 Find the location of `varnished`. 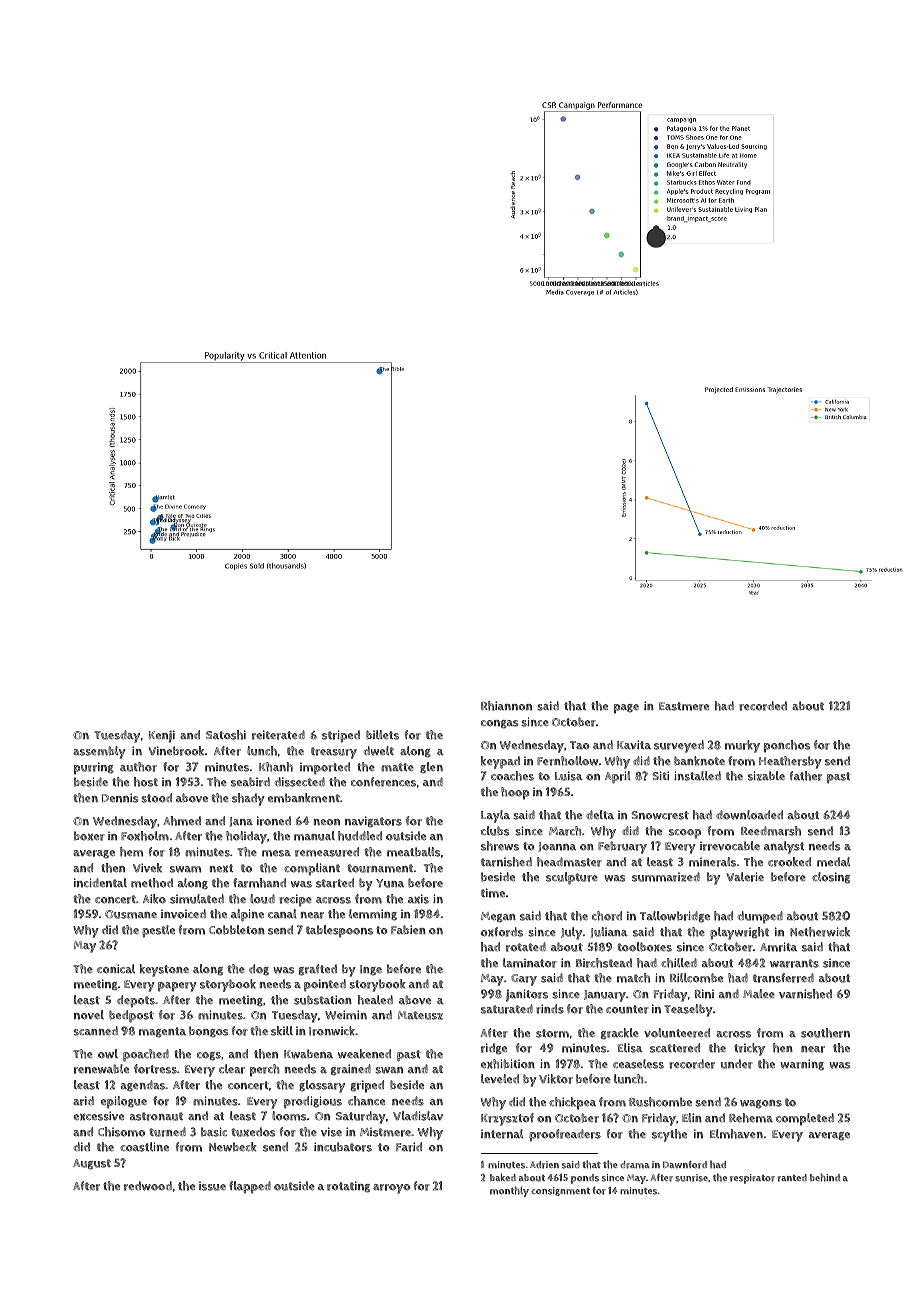

varnished is located at coordinates (805, 994).
